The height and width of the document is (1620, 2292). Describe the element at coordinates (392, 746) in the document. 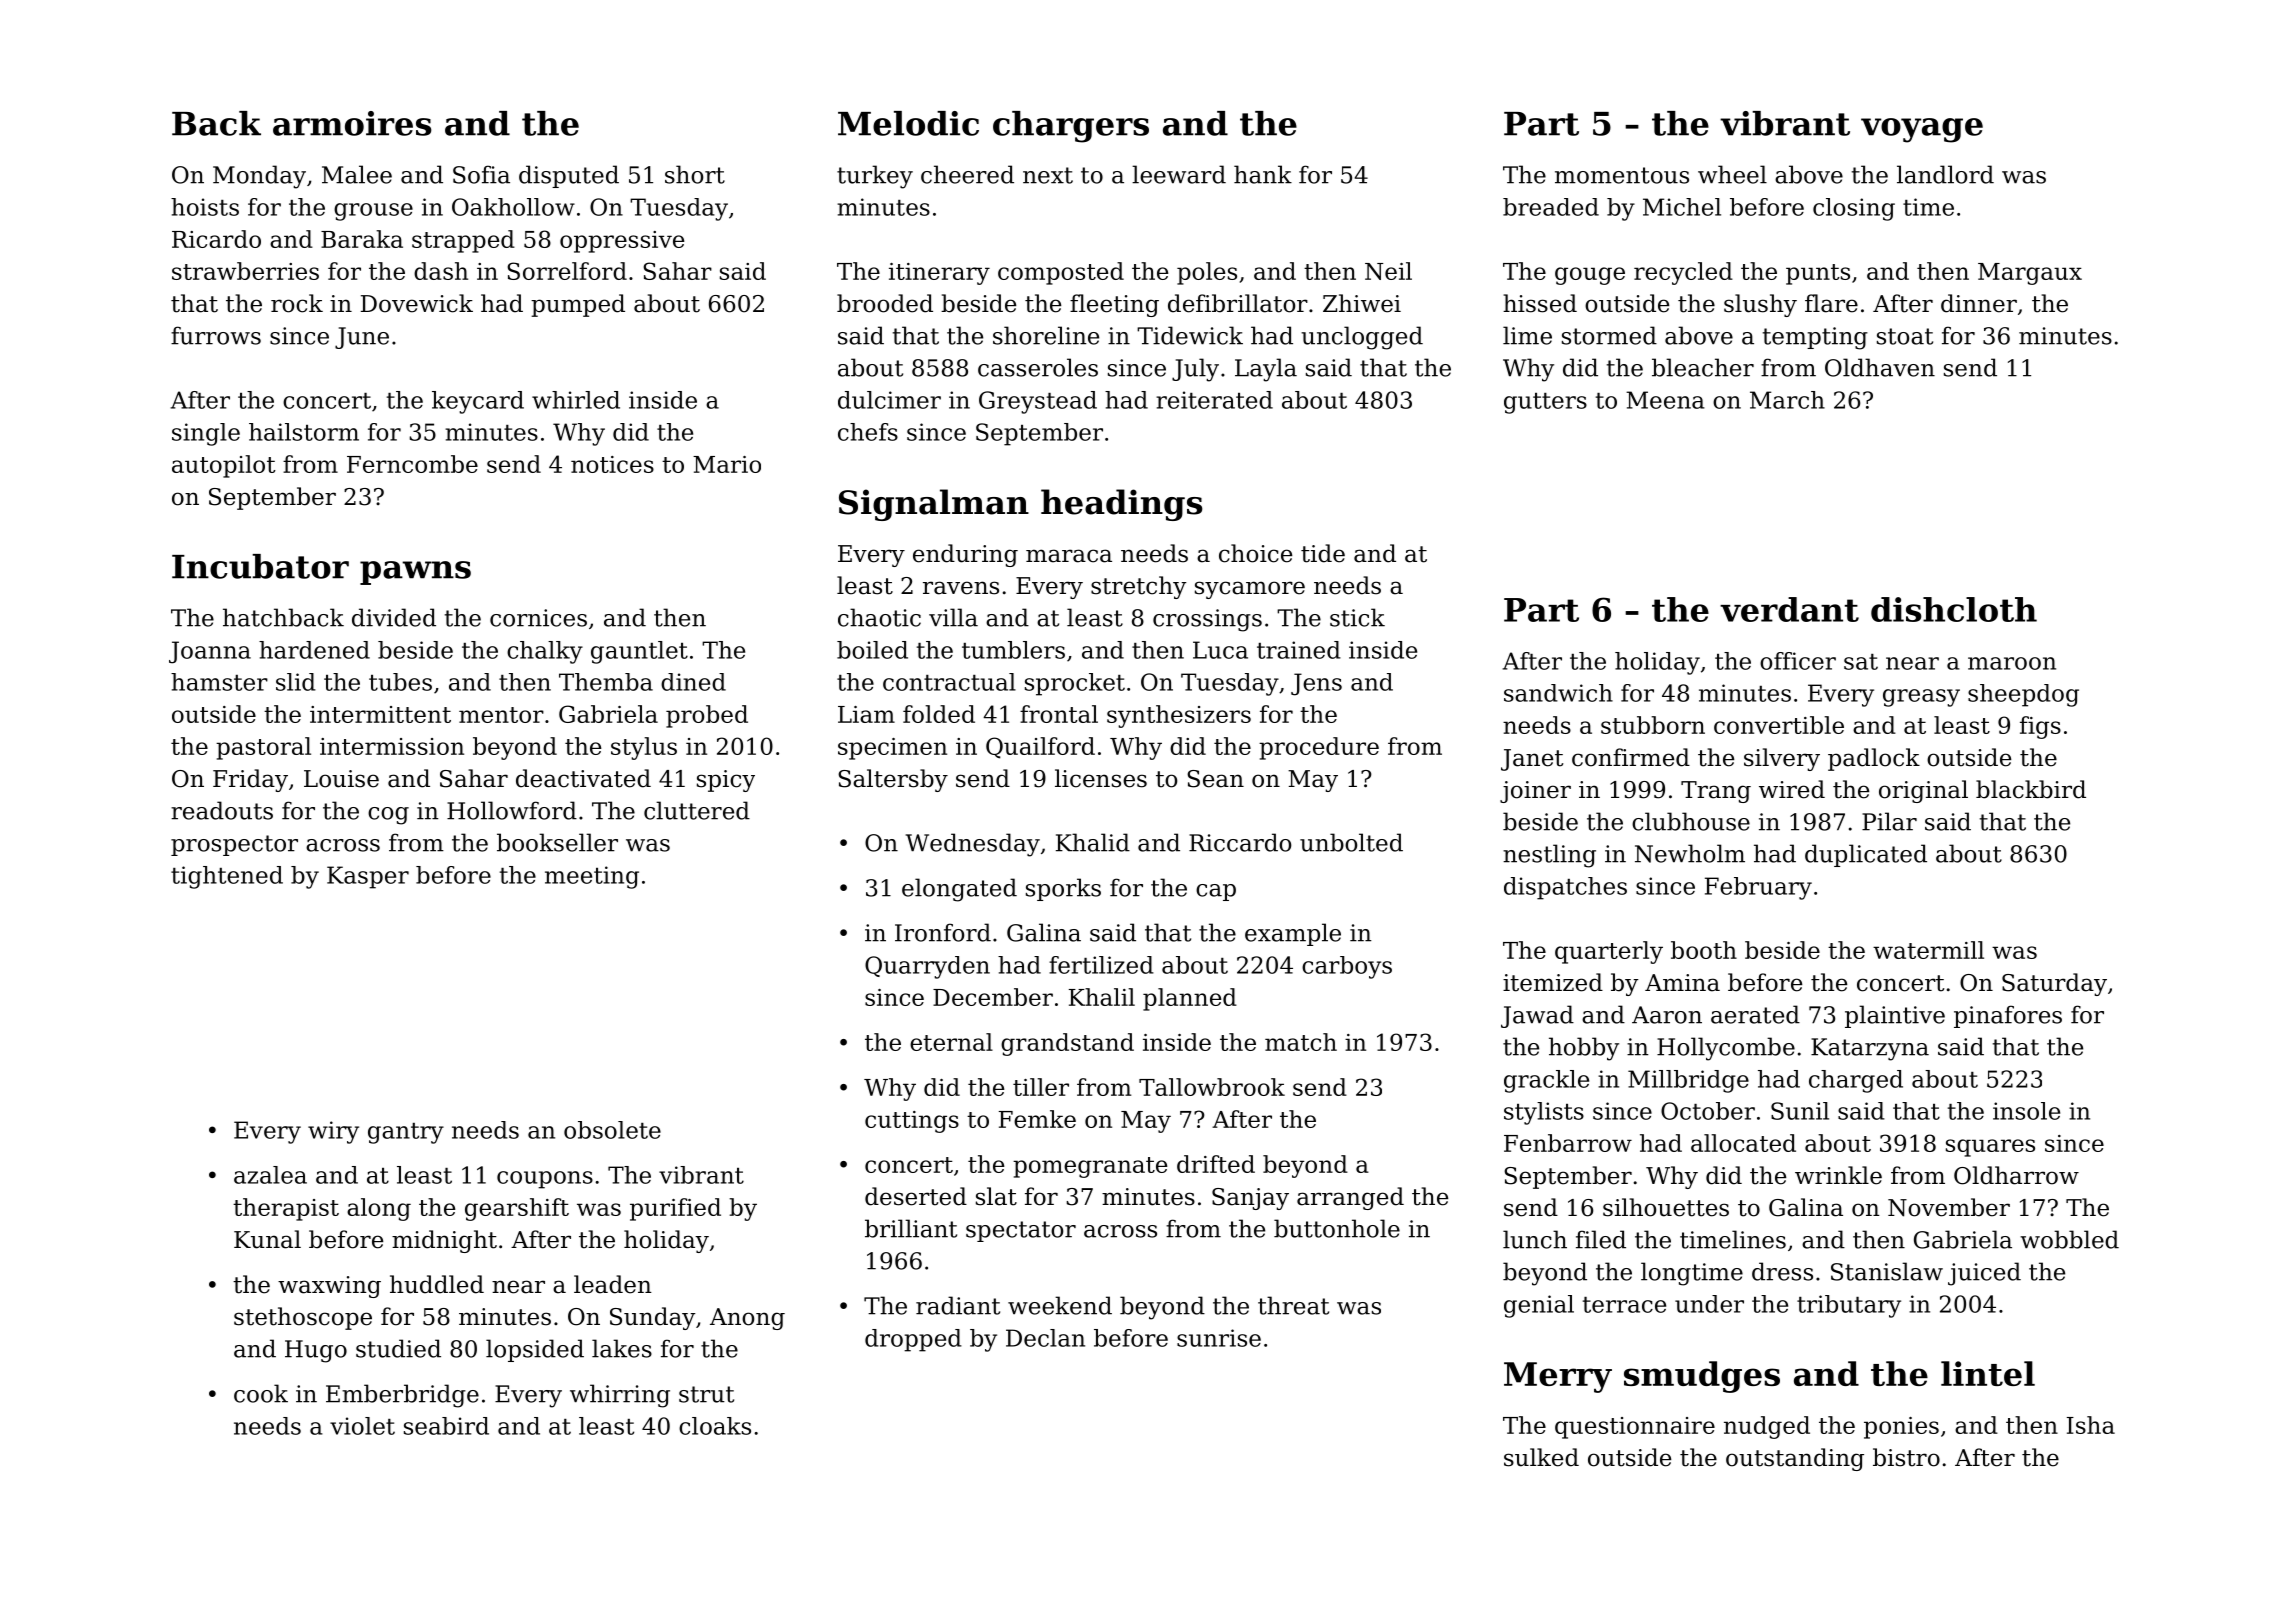

I see `intermission` at that location.
